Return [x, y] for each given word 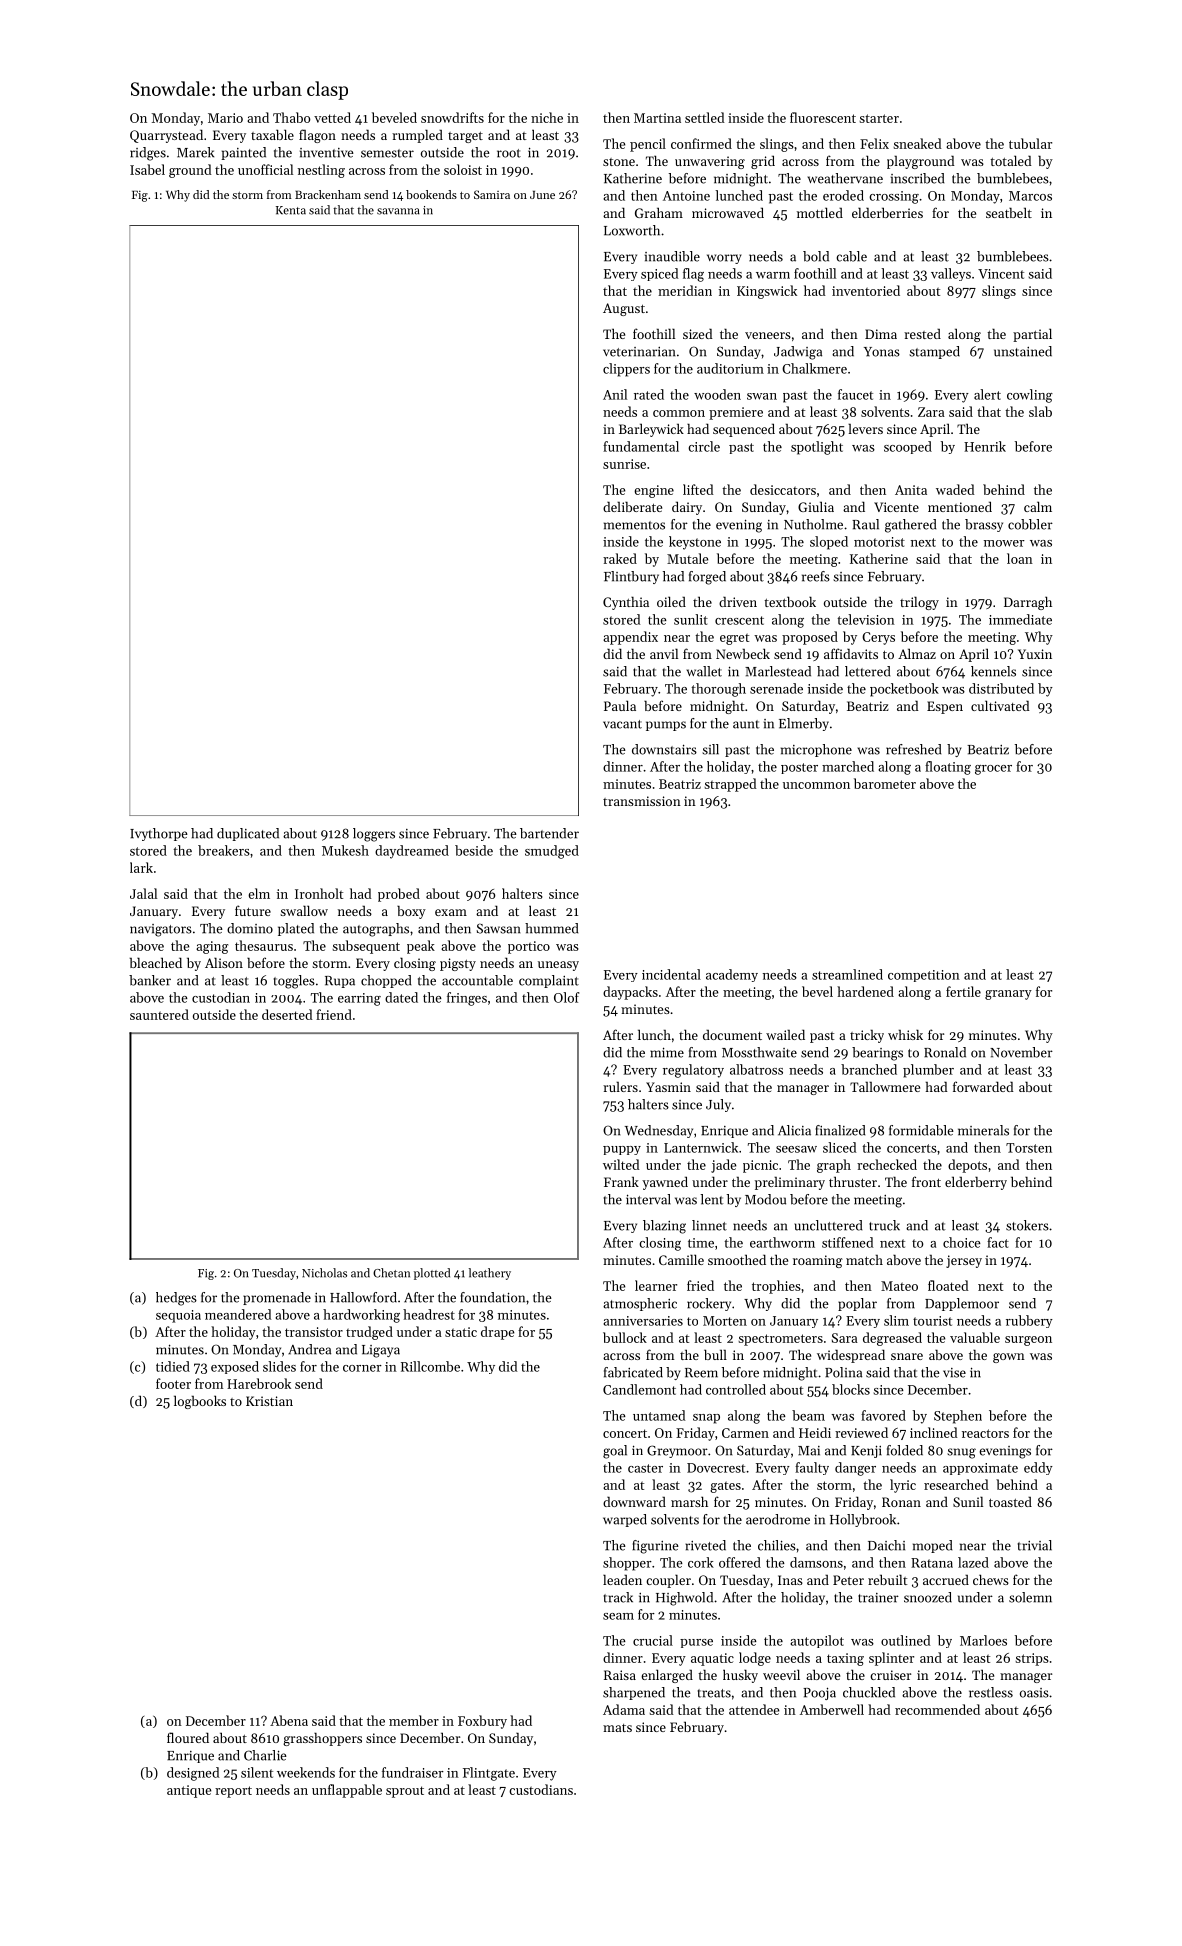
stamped [934, 352]
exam [451, 912]
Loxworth [632, 230]
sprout [405, 1792]
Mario [225, 118]
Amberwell [832, 1709]
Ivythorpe [159, 834]
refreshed [913, 749]
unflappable [347, 1791]
